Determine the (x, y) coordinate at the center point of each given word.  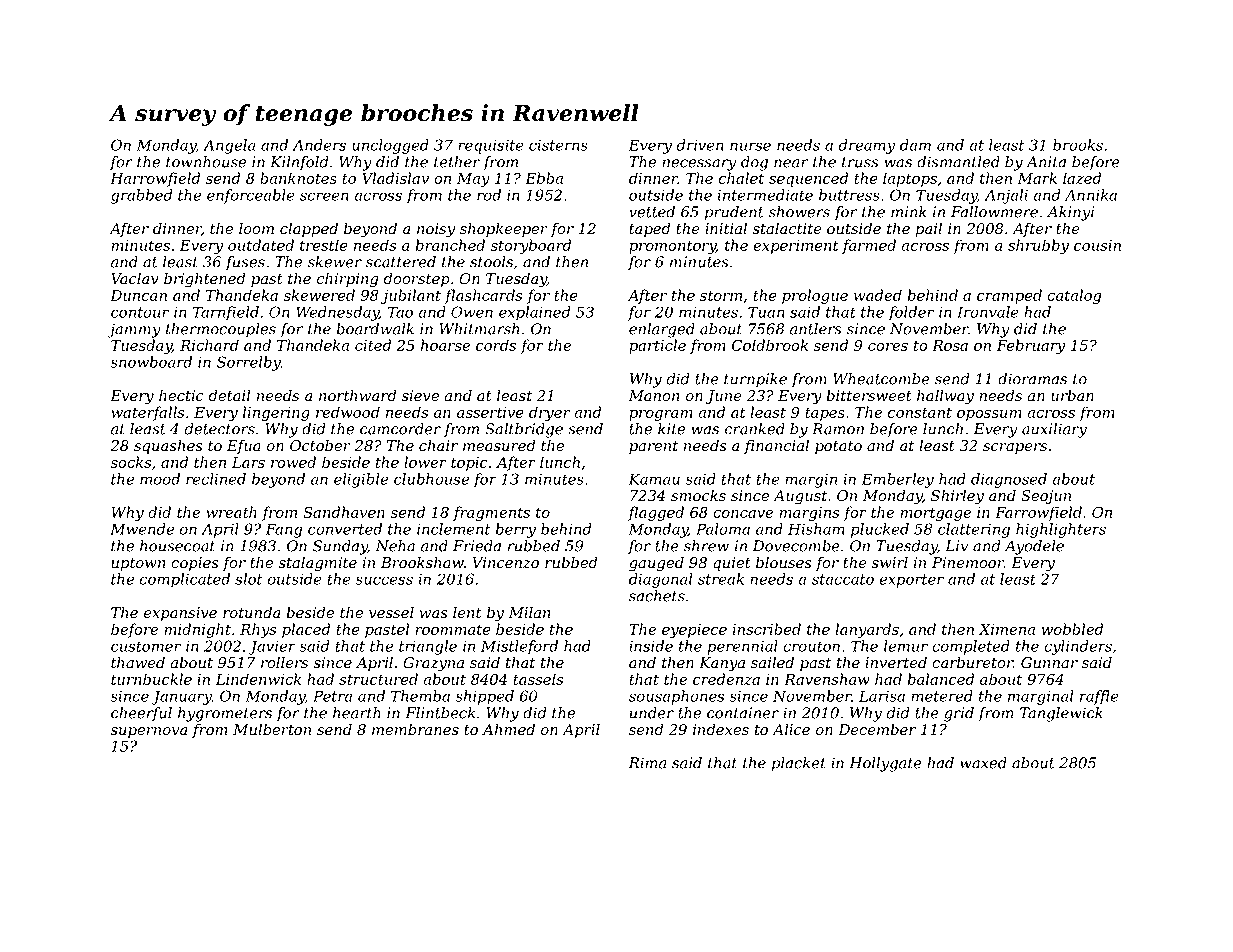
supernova (149, 732)
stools (491, 262)
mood (160, 479)
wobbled (1072, 629)
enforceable (251, 196)
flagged (656, 513)
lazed (1082, 178)
